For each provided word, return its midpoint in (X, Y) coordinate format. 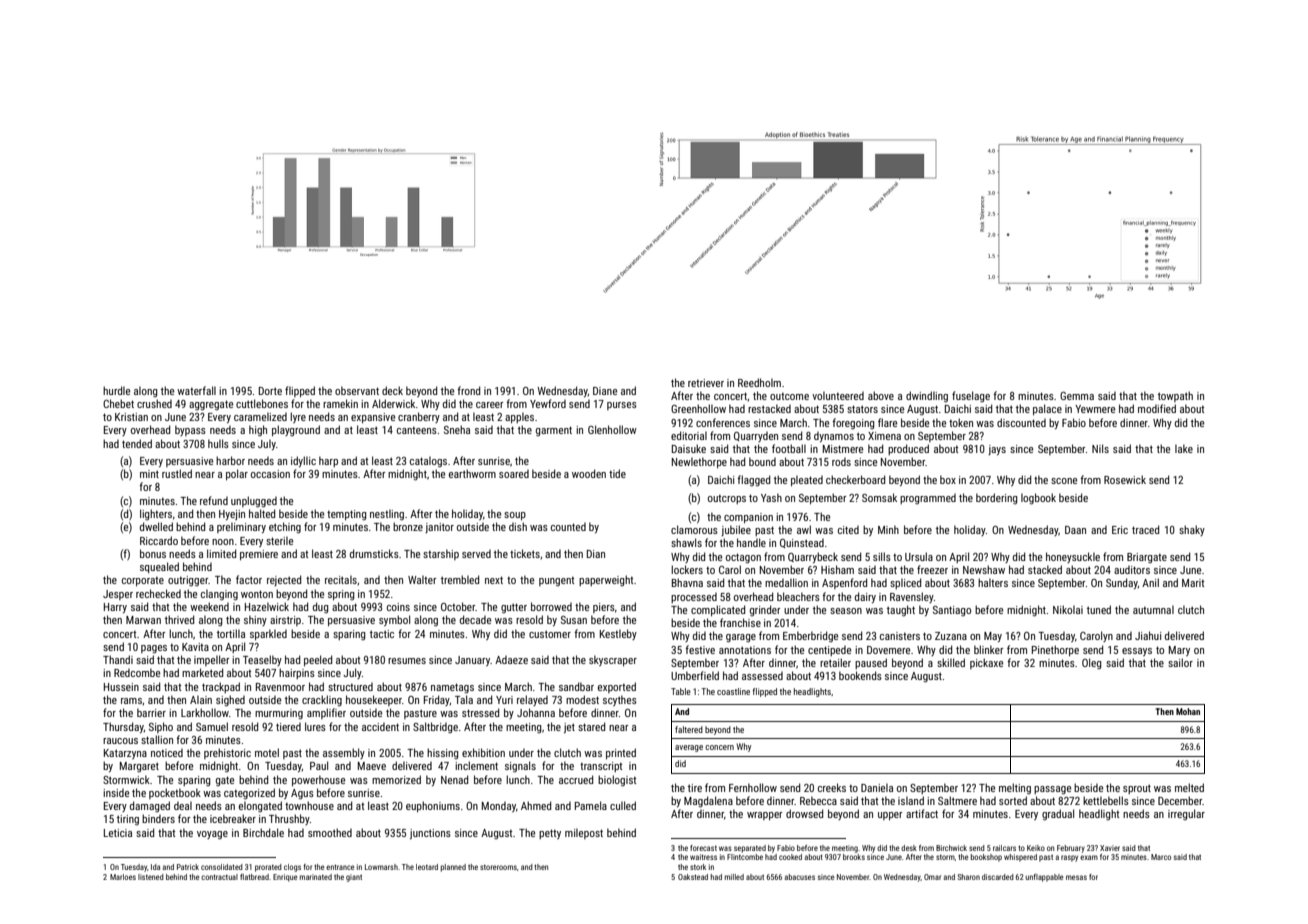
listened (151, 877)
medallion (786, 582)
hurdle (116, 390)
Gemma (1077, 396)
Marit (1193, 583)
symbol (394, 620)
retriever (706, 383)
